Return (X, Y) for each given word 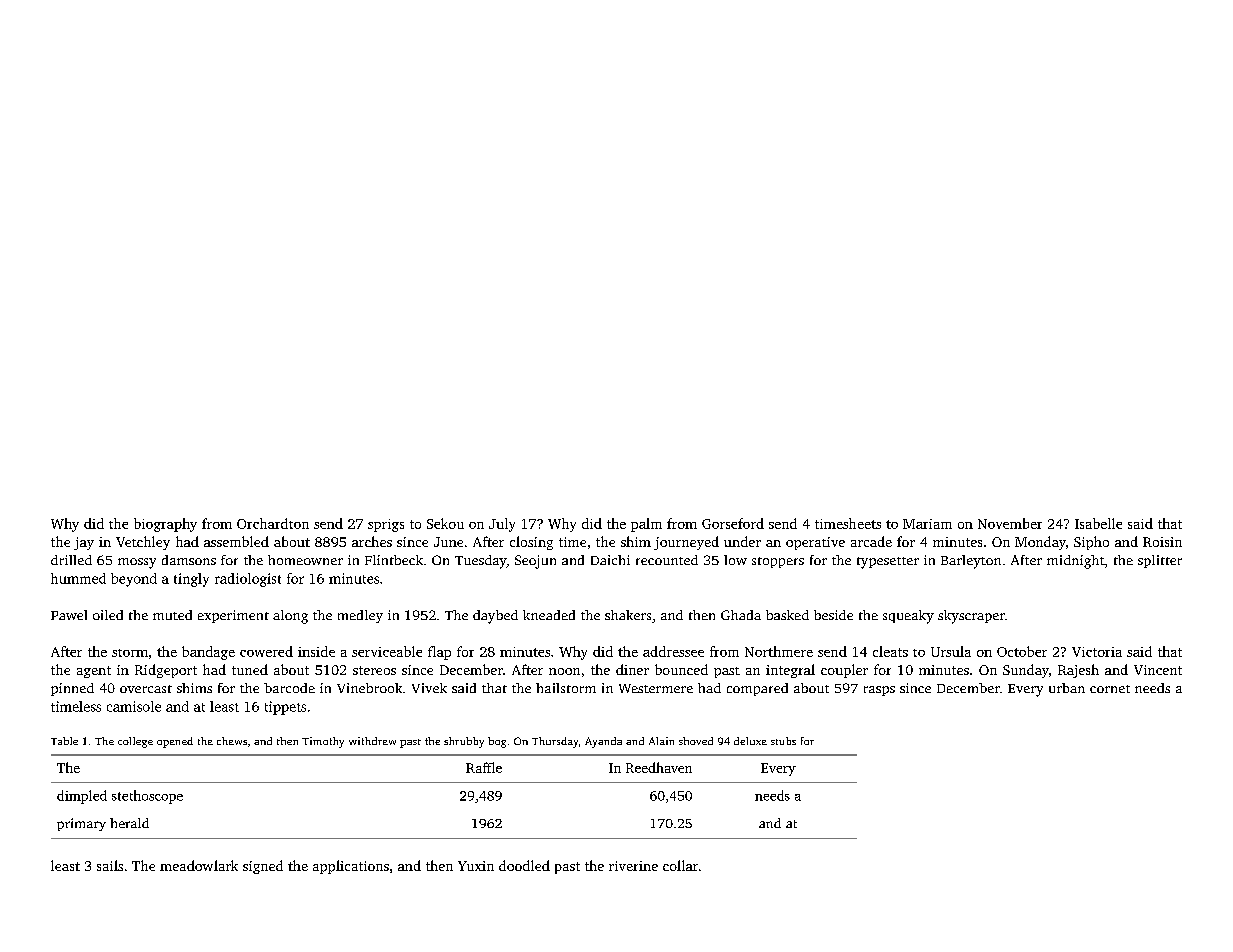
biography (165, 525)
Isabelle (1098, 523)
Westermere (656, 688)
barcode (289, 688)
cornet (1110, 689)
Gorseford (733, 523)
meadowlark (199, 865)
